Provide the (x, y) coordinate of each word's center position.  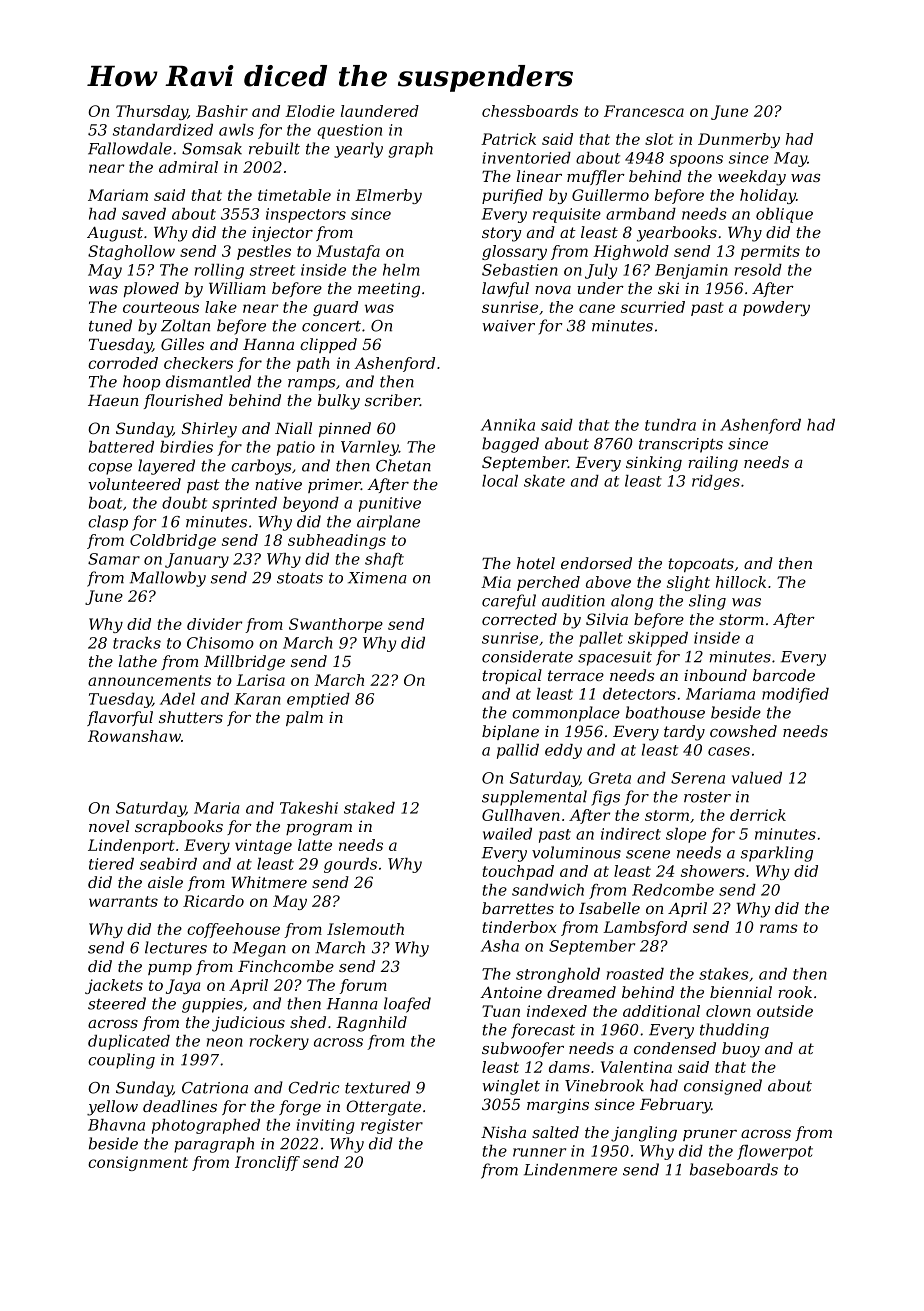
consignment (138, 1163)
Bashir (222, 111)
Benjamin (691, 271)
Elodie (310, 111)
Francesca (644, 111)
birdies (186, 447)
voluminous (576, 852)
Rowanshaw (134, 736)
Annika (508, 425)
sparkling (777, 854)
